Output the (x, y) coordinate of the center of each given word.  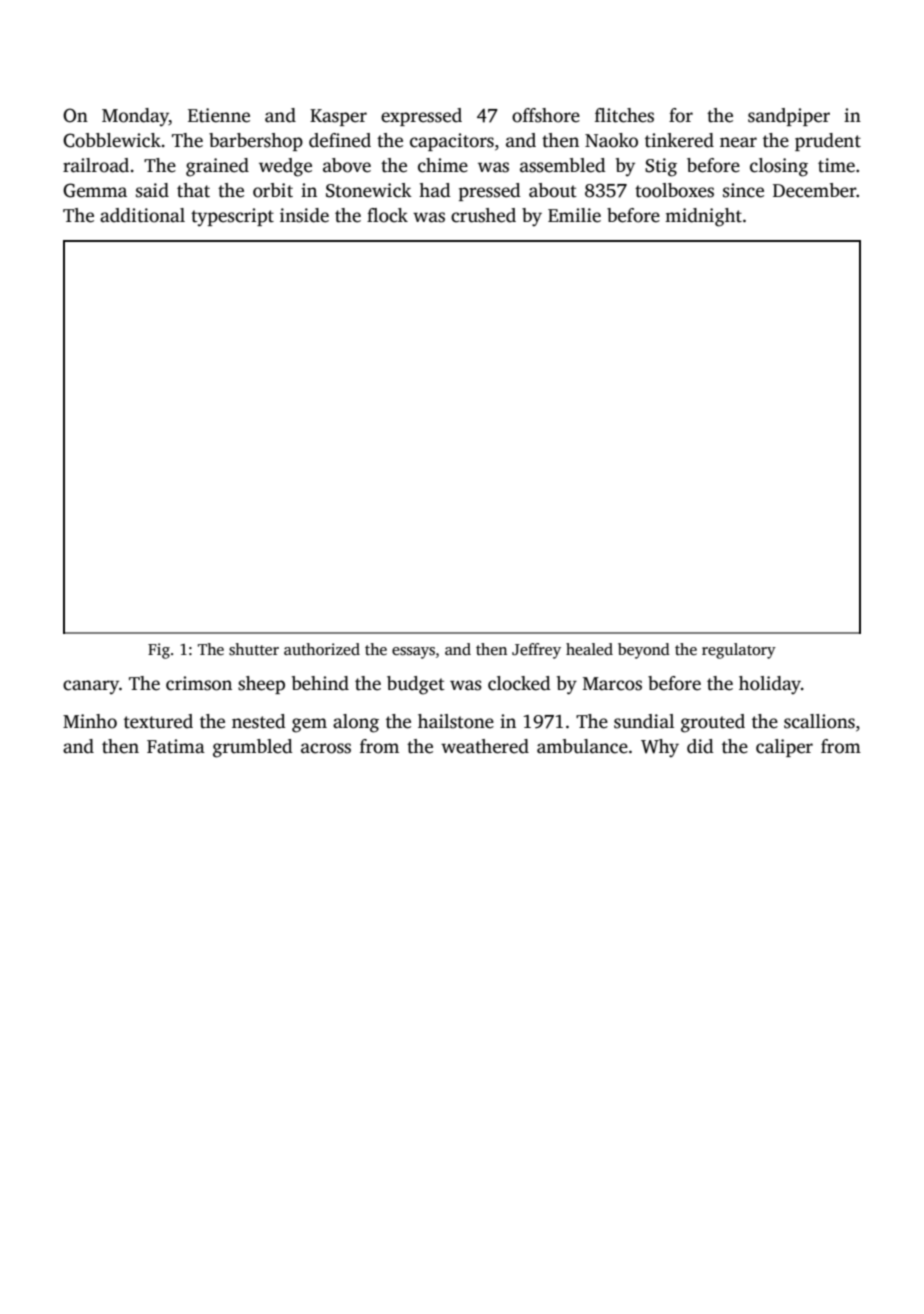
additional (142, 215)
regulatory (739, 651)
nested (259, 721)
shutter (254, 649)
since (743, 190)
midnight (703, 217)
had (435, 190)
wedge (285, 167)
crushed (483, 215)
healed (589, 649)
